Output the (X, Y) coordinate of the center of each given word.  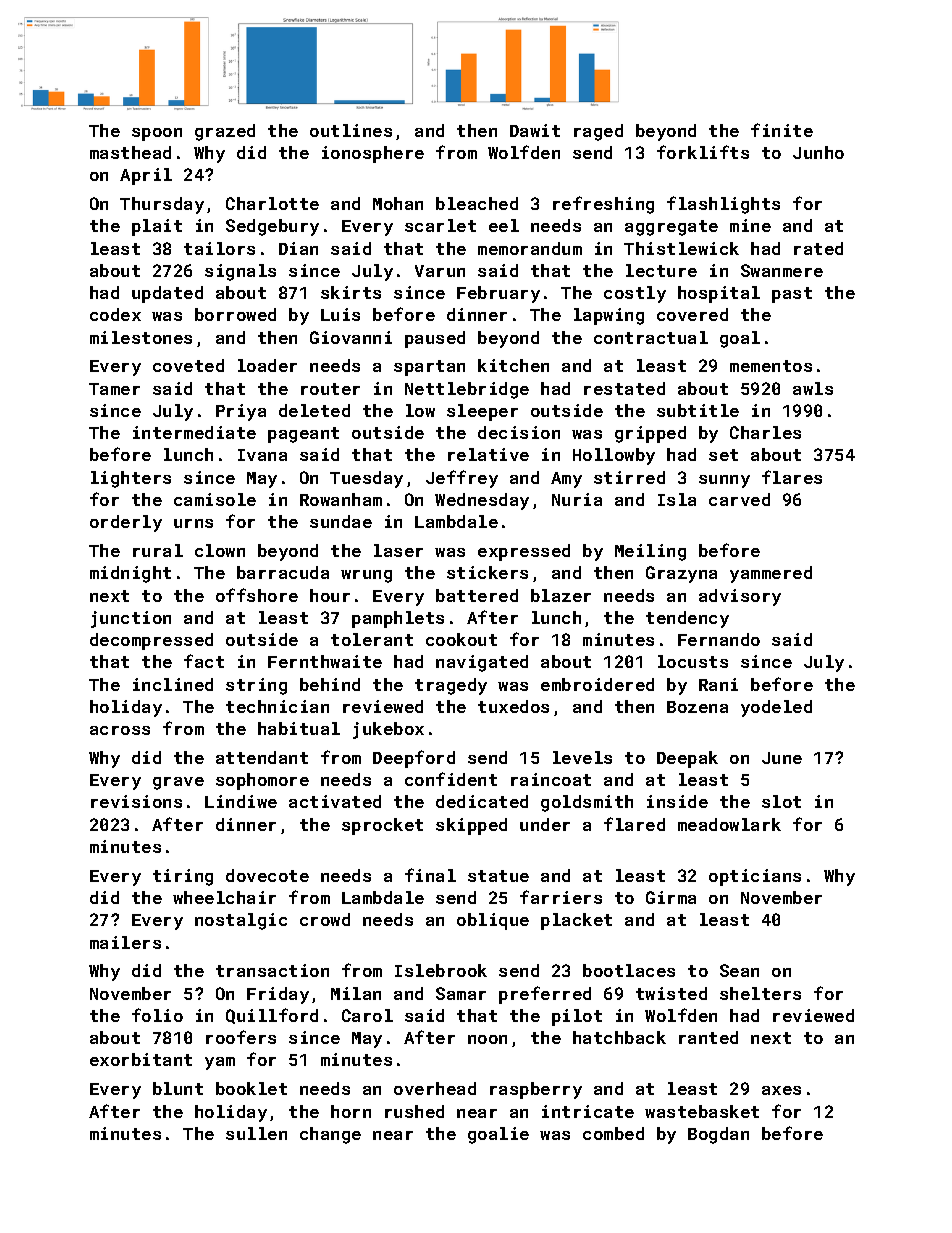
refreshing (603, 205)
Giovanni (351, 337)
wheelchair (224, 897)
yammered (771, 574)
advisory (740, 597)
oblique (493, 921)
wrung (366, 576)
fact (204, 661)
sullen (256, 1133)
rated (818, 248)
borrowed (235, 314)
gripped (650, 434)
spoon (157, 134)
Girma (671, 897)
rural (158, 550)
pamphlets (398, 619)
